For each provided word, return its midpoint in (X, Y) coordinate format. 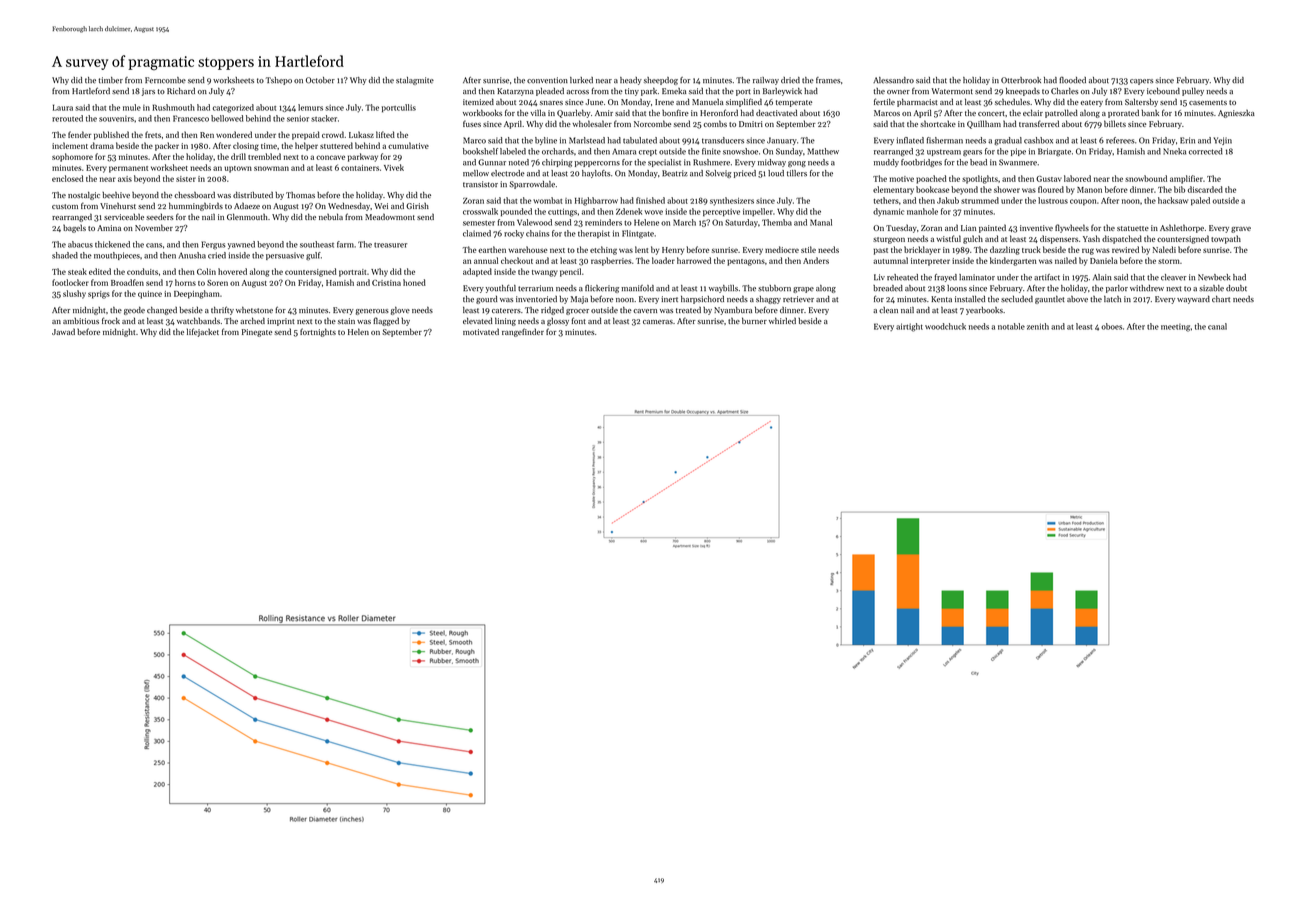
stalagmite (415, 81)
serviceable (124, 217)
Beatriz (675, 173)
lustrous (1053, 200)
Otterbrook (1021, 80)
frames (828, 80)
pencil (570, 272)
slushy (74, 294)
